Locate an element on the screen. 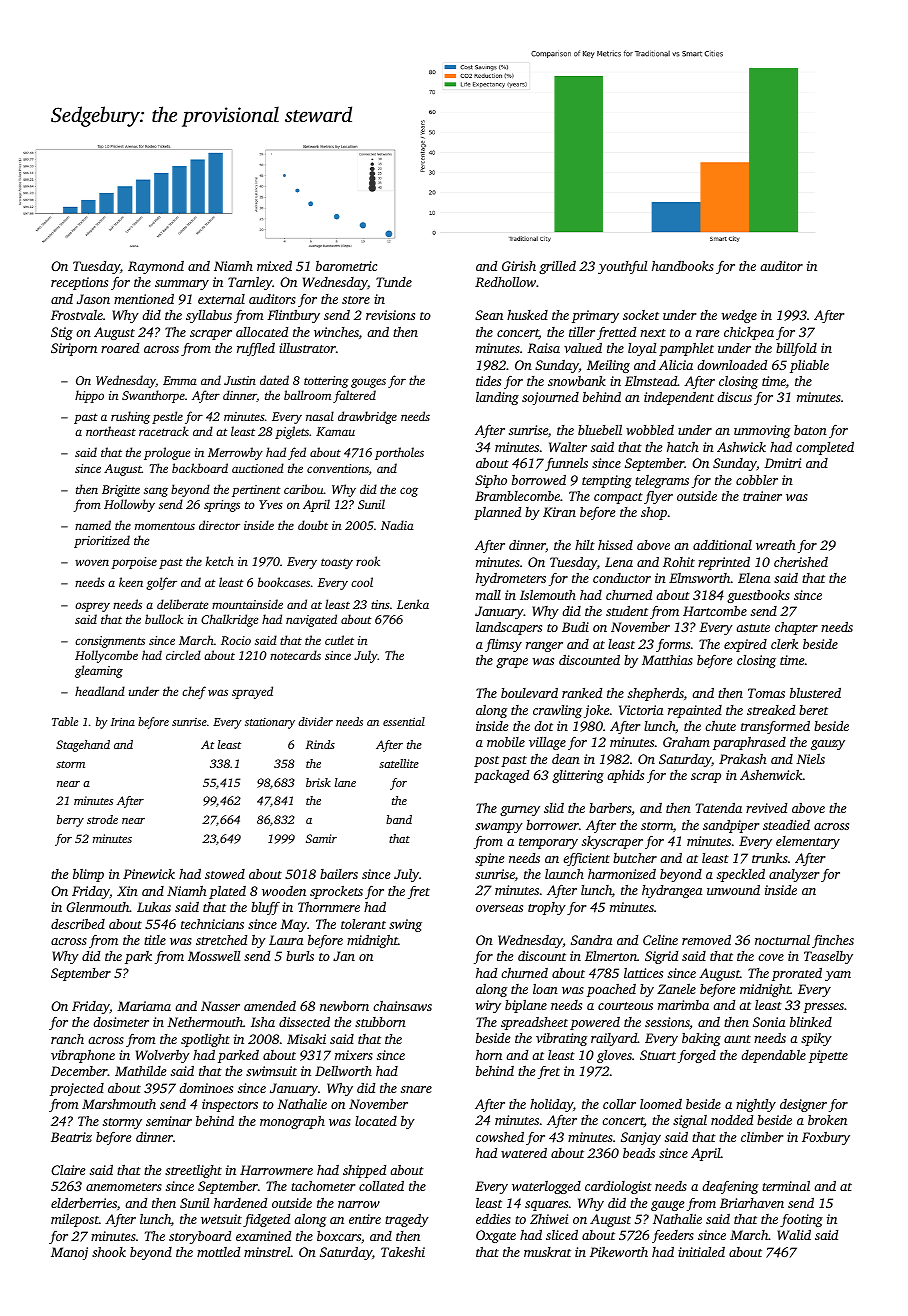 The height and width of the screenshot is (1316, 908). named is located at coordinates (93, 525).
